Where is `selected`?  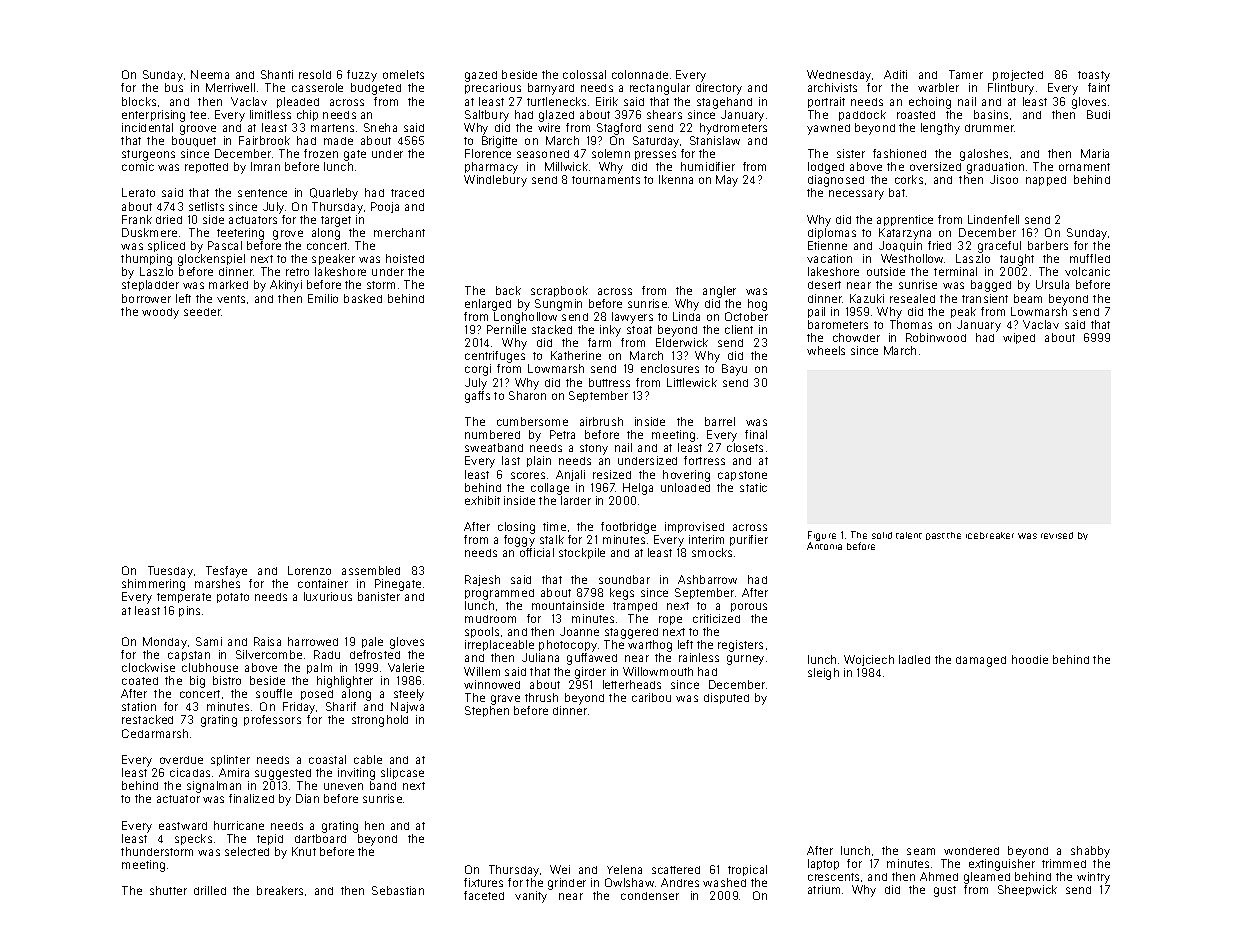 selected is located at coordinates (247, 851).
